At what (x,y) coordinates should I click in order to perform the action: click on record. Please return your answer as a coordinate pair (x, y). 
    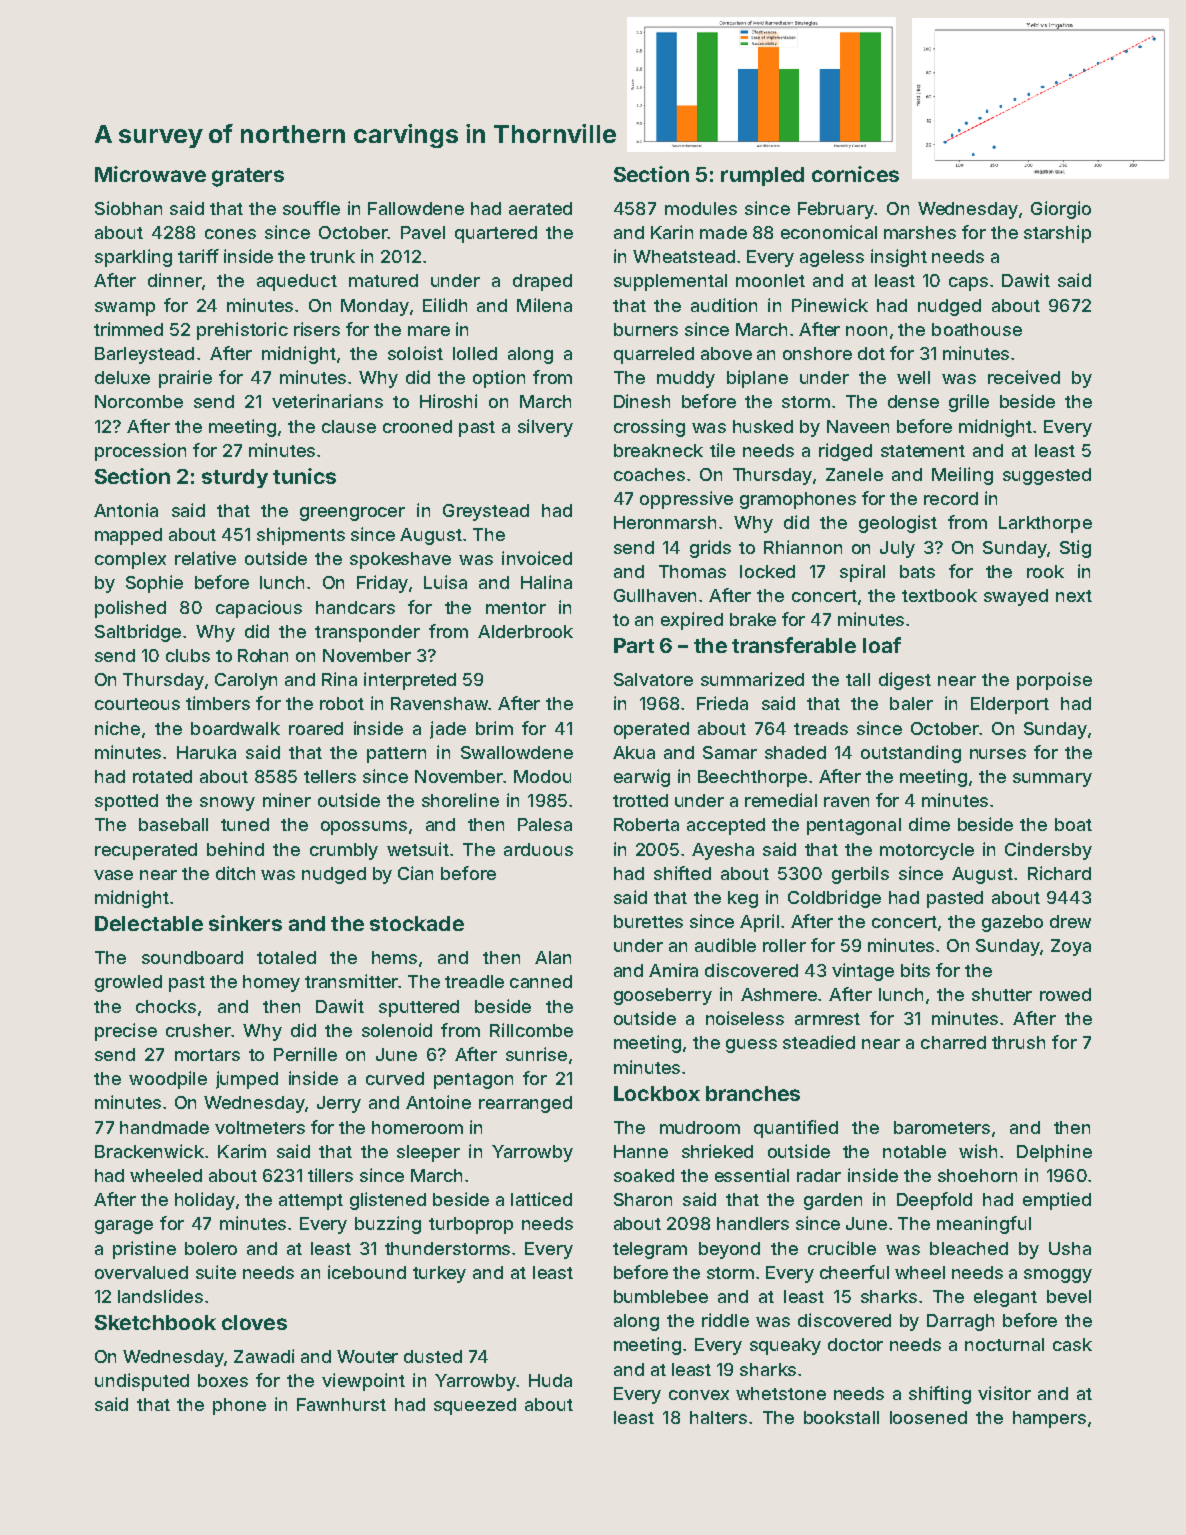
    Looking at the image, I should click on (951, 498).
